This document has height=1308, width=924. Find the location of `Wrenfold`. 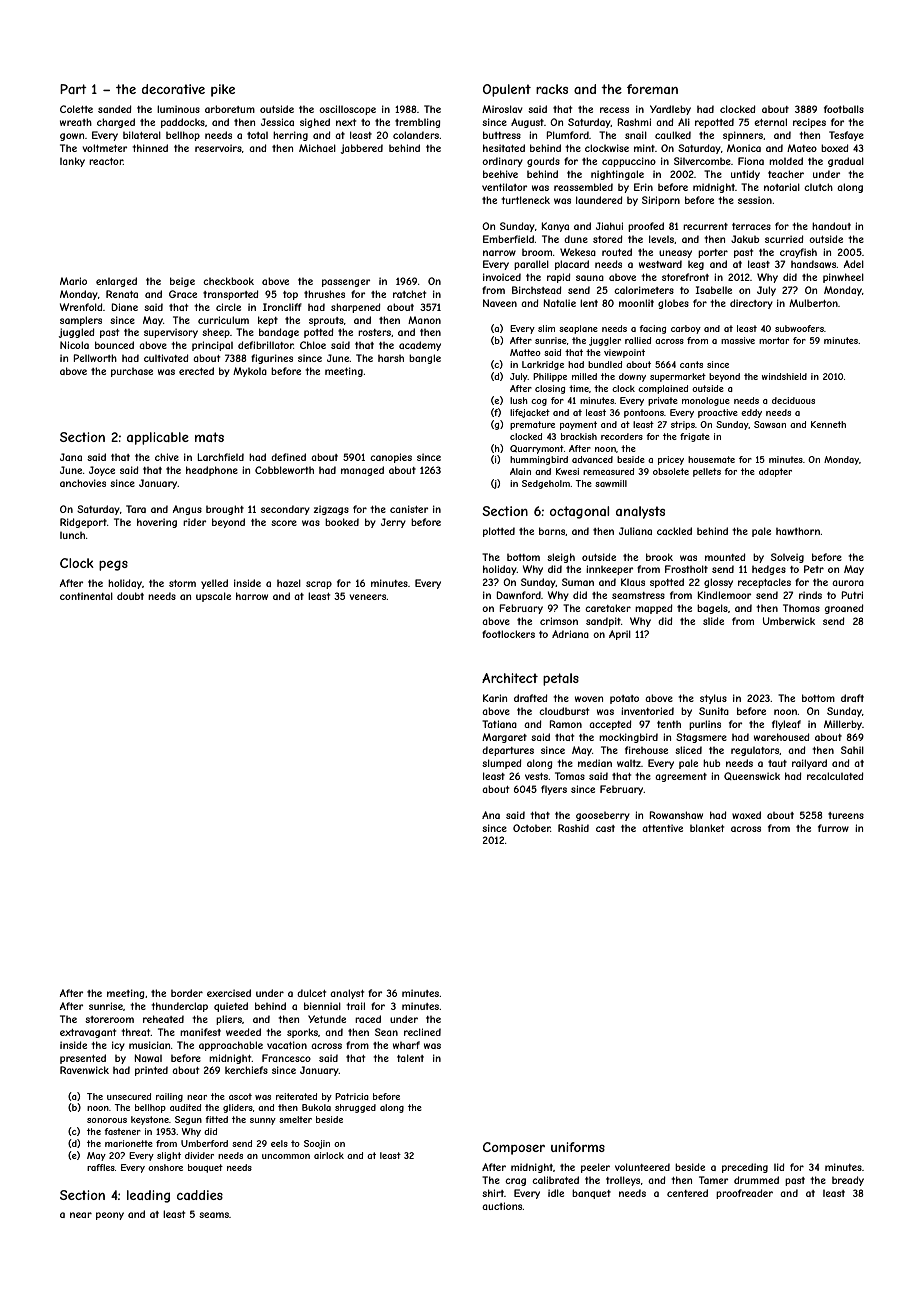

Wrenfold is located at coordinates (81, 307).
